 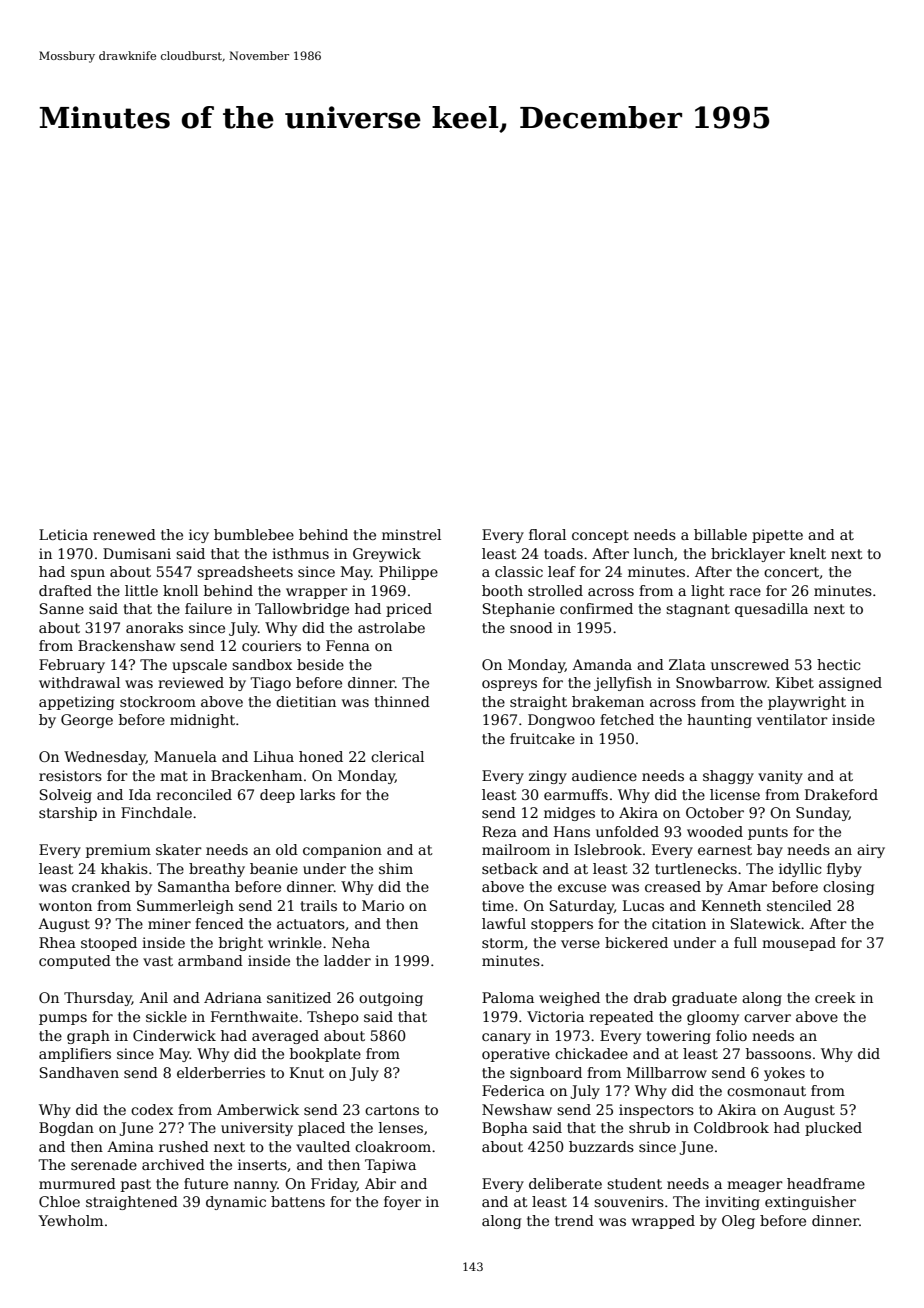 I want to click on Kenneth, so click(x=731, y=905).
